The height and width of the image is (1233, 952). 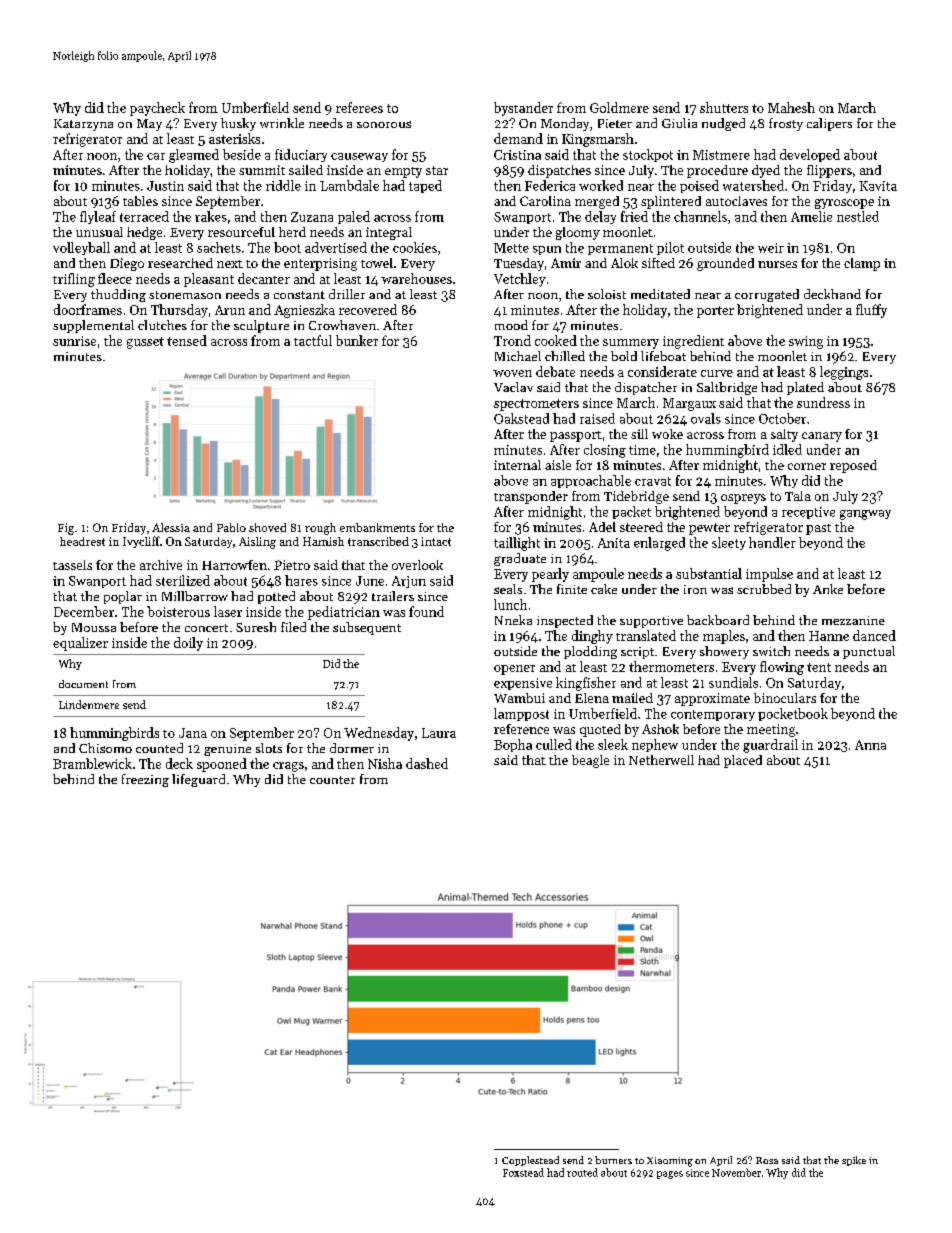 What do you see at coordinates (771, 730) in the image?
I see `meeting` at bounding box center [771, 730].
